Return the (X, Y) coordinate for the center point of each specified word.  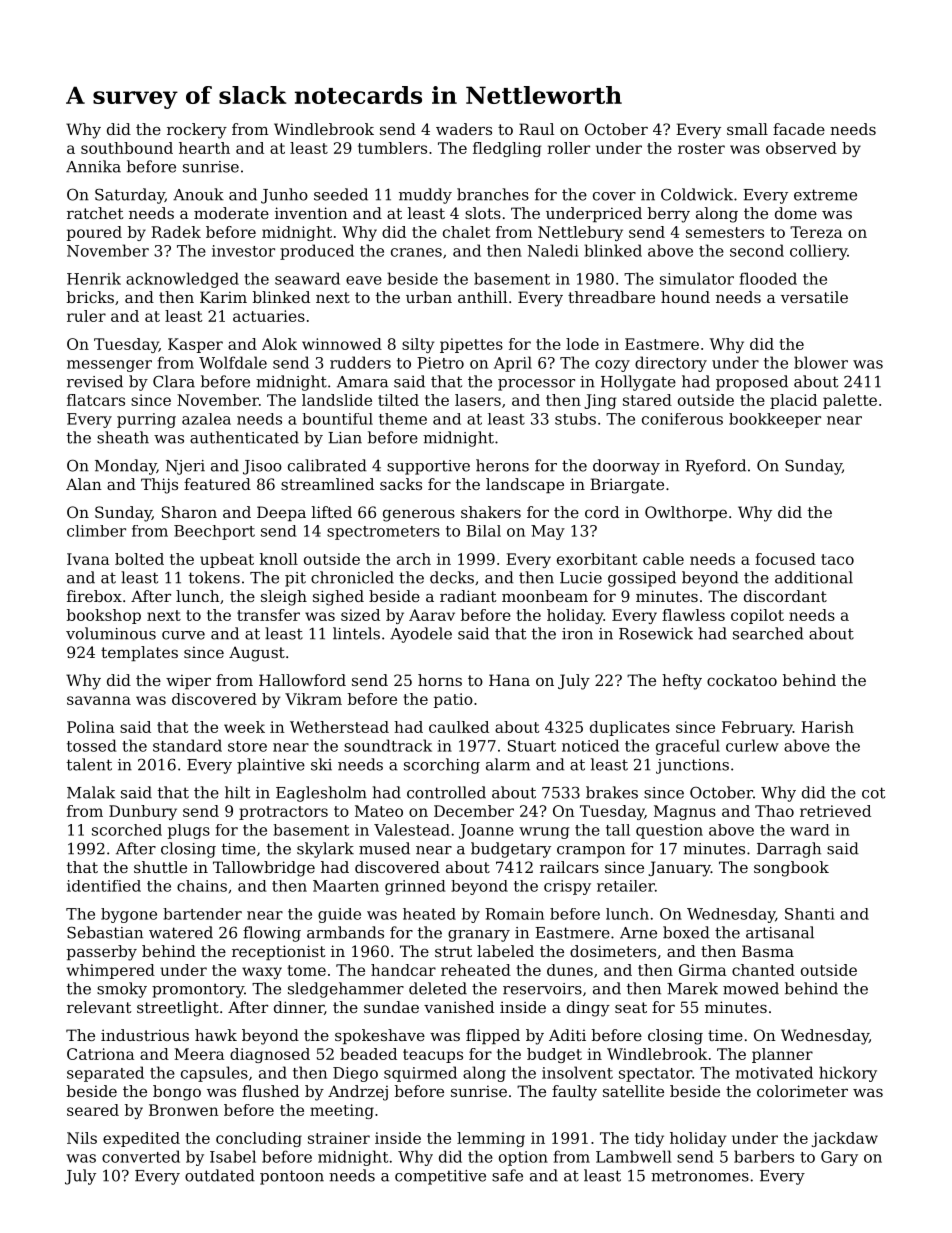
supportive (428, 467)
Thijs (159, 486)
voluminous (111, 633)
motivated (774, 1072)
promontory (198, 990)
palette (850, 401)
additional (814, 577)
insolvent (577, 1072)
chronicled (352, 577)
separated (105, 1074)
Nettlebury (580, 233)
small (747, 129)
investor (243, 251)
